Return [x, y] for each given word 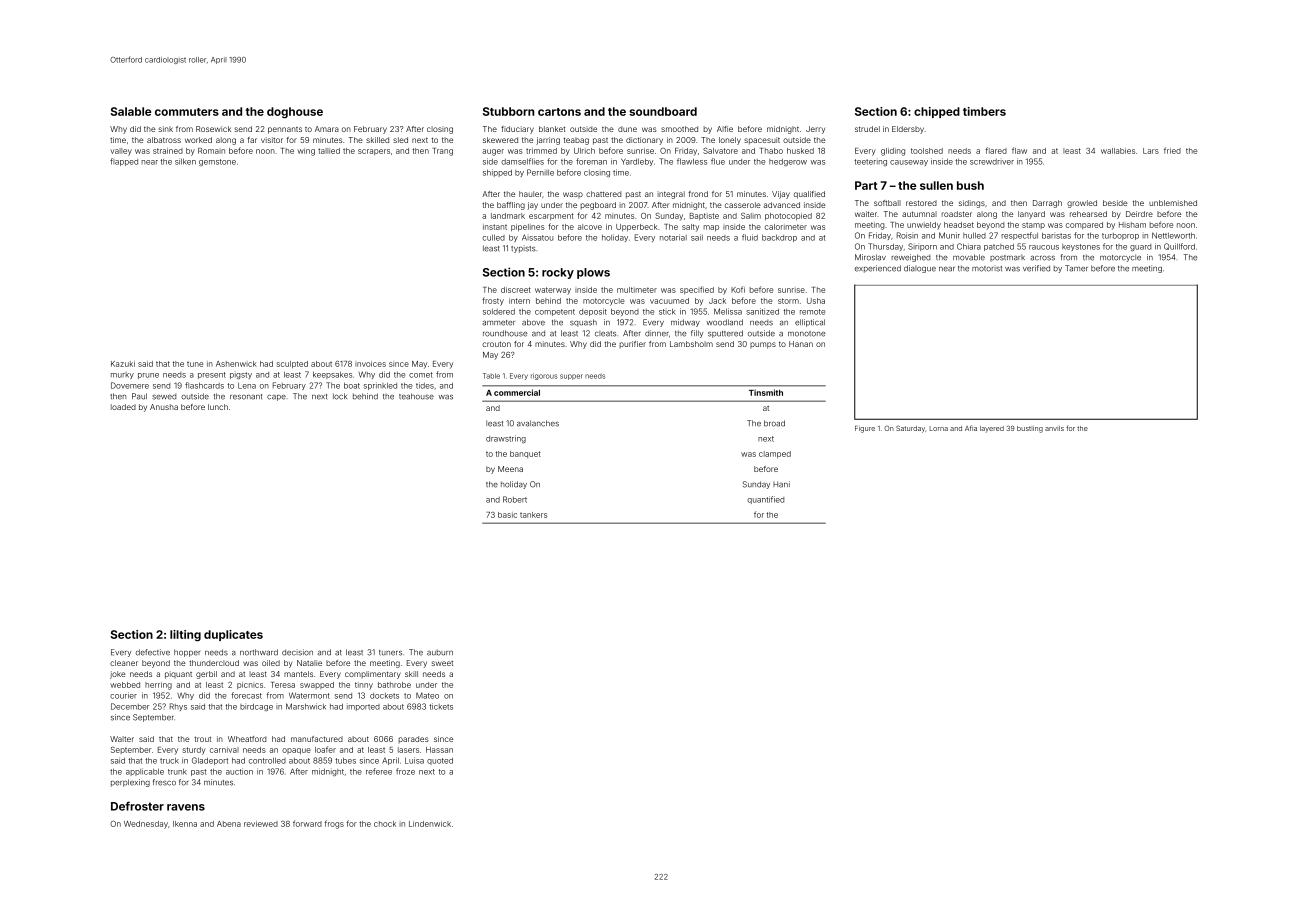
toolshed [927, 151]
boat [352, 386]
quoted [440, 761]
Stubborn [509, 111]
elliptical [810, 323]
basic [507, 515]
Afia [971, 428]
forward [307, 823]
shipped [497, 173]
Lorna [939, 428]
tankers [533, 515]
